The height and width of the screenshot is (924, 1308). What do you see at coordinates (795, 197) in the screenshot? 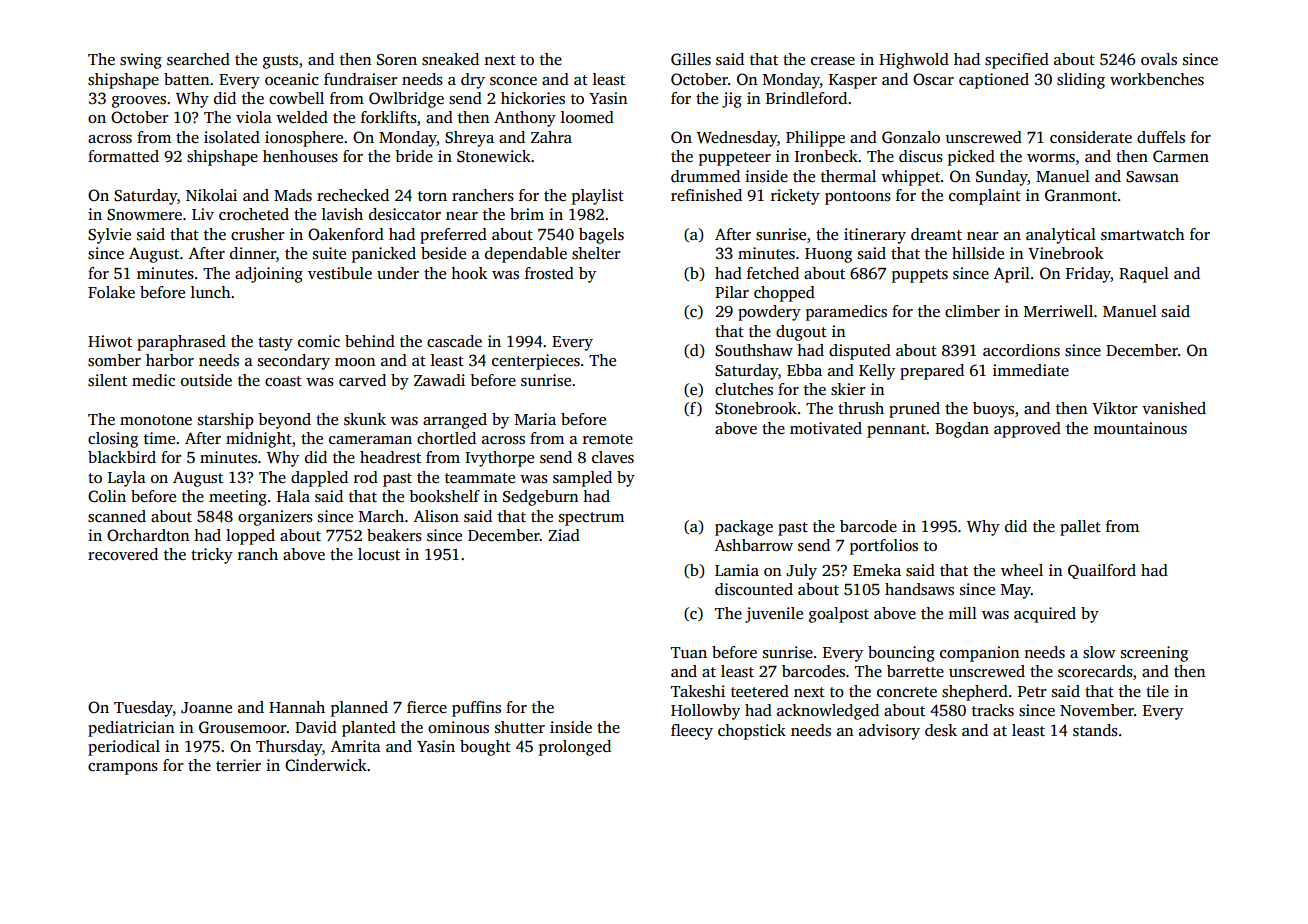
I see `rickety` at bounding box center [795, 197].
